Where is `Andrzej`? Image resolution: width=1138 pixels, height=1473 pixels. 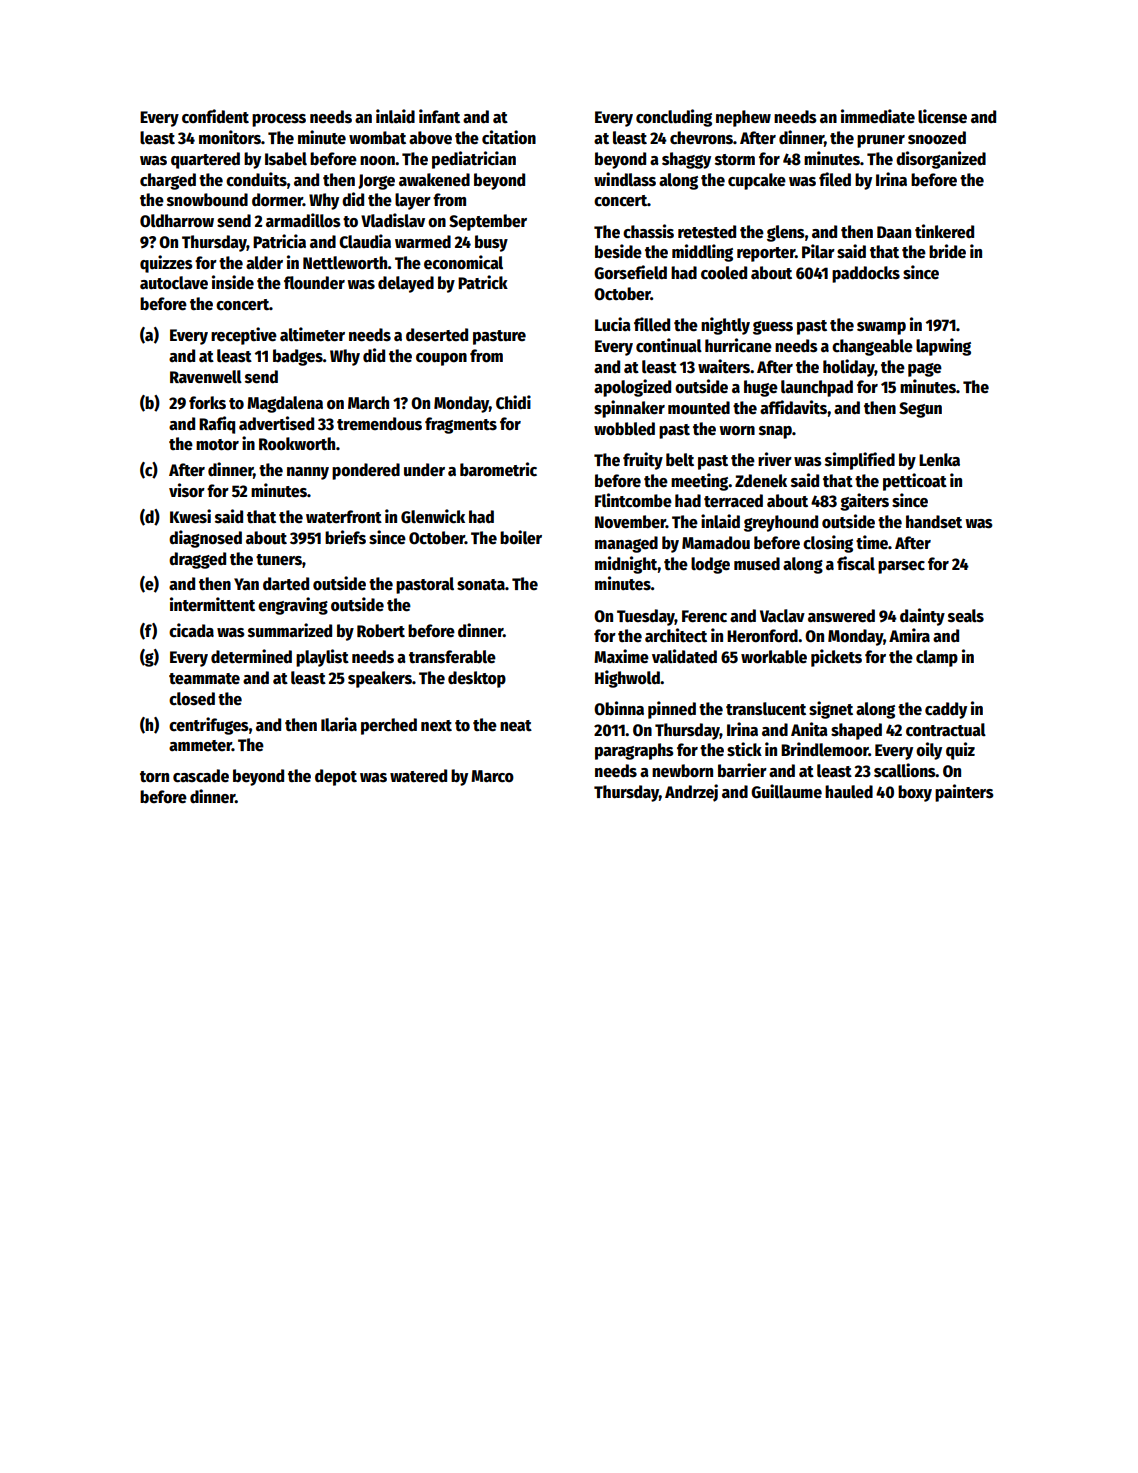
Andrzej is located at coordinates (691, 793).
